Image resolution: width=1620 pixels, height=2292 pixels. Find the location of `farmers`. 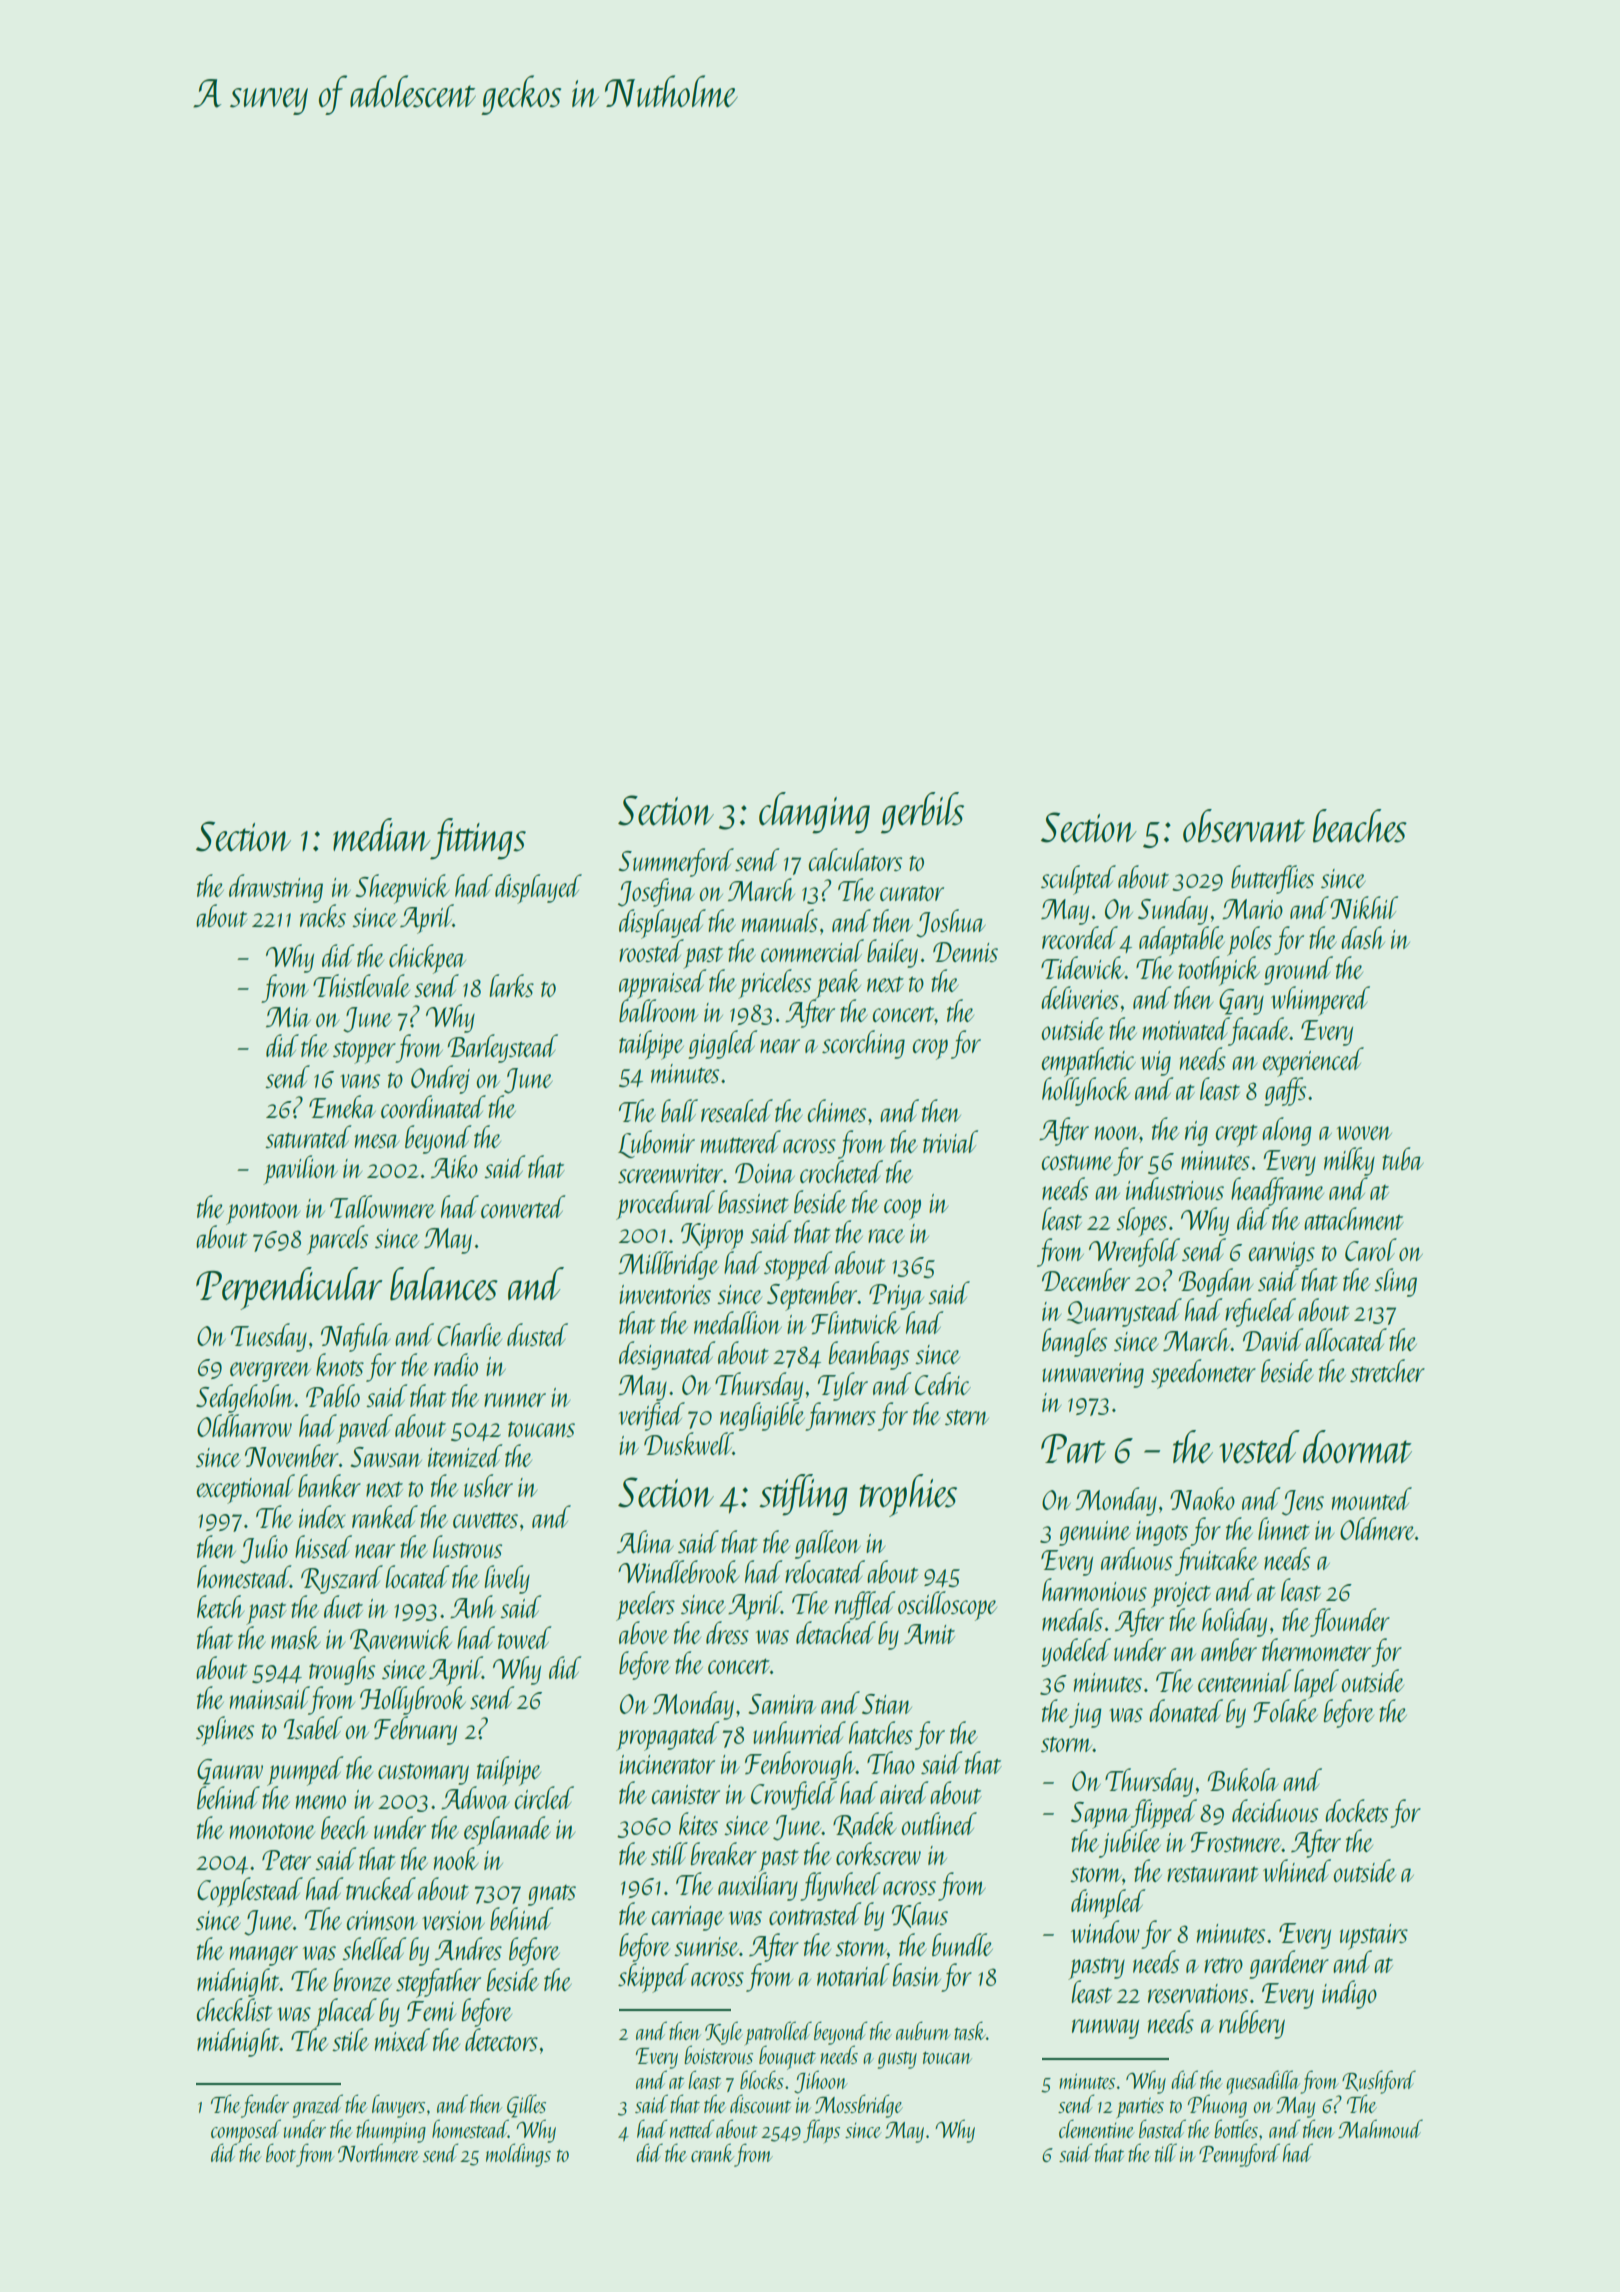

farmers is located at coordinates (840, 1416).
